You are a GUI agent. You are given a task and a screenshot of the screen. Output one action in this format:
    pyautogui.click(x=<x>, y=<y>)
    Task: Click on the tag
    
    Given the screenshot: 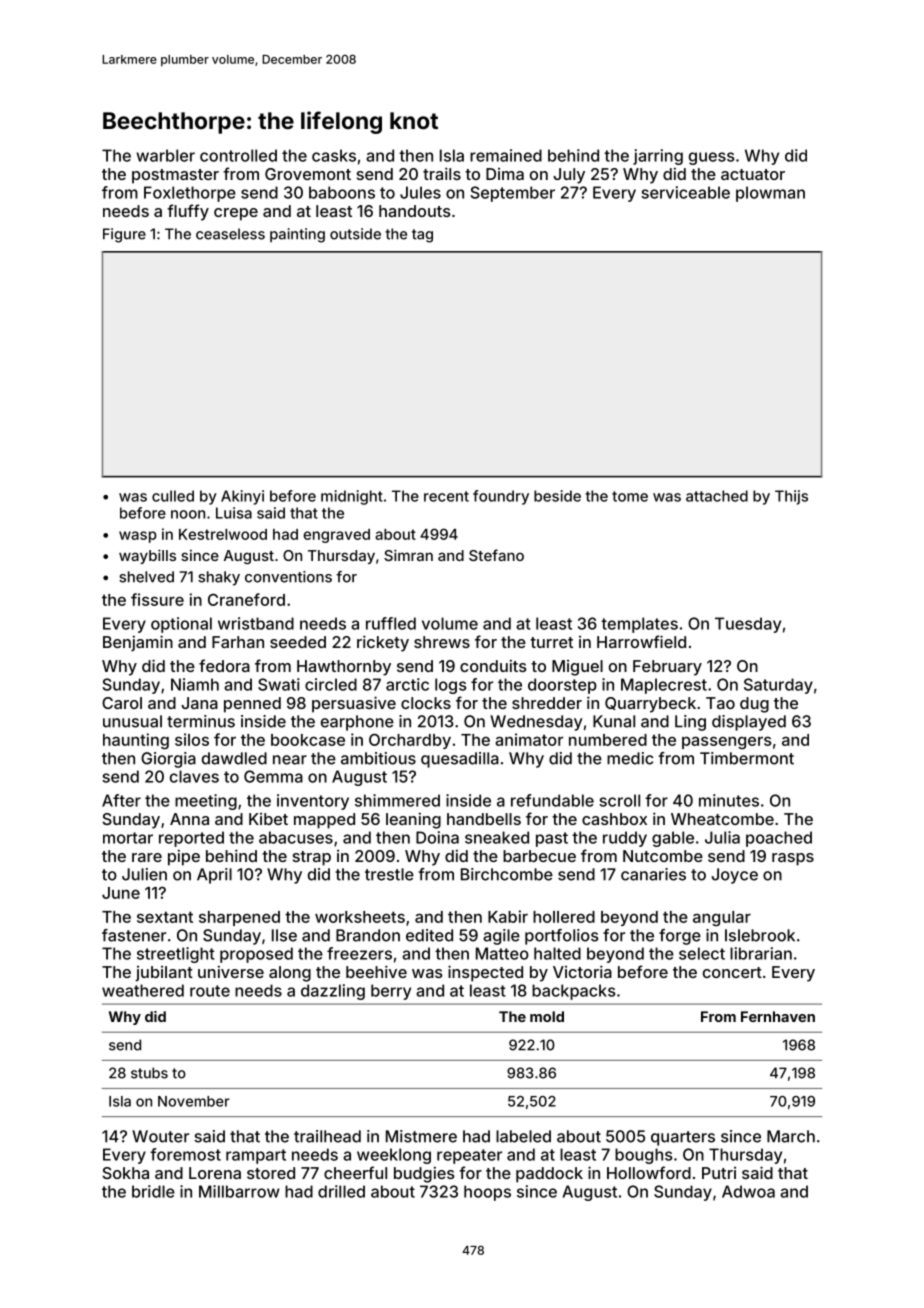 What is the action you would take?
    pyautogui.click(x=422, y=236)
